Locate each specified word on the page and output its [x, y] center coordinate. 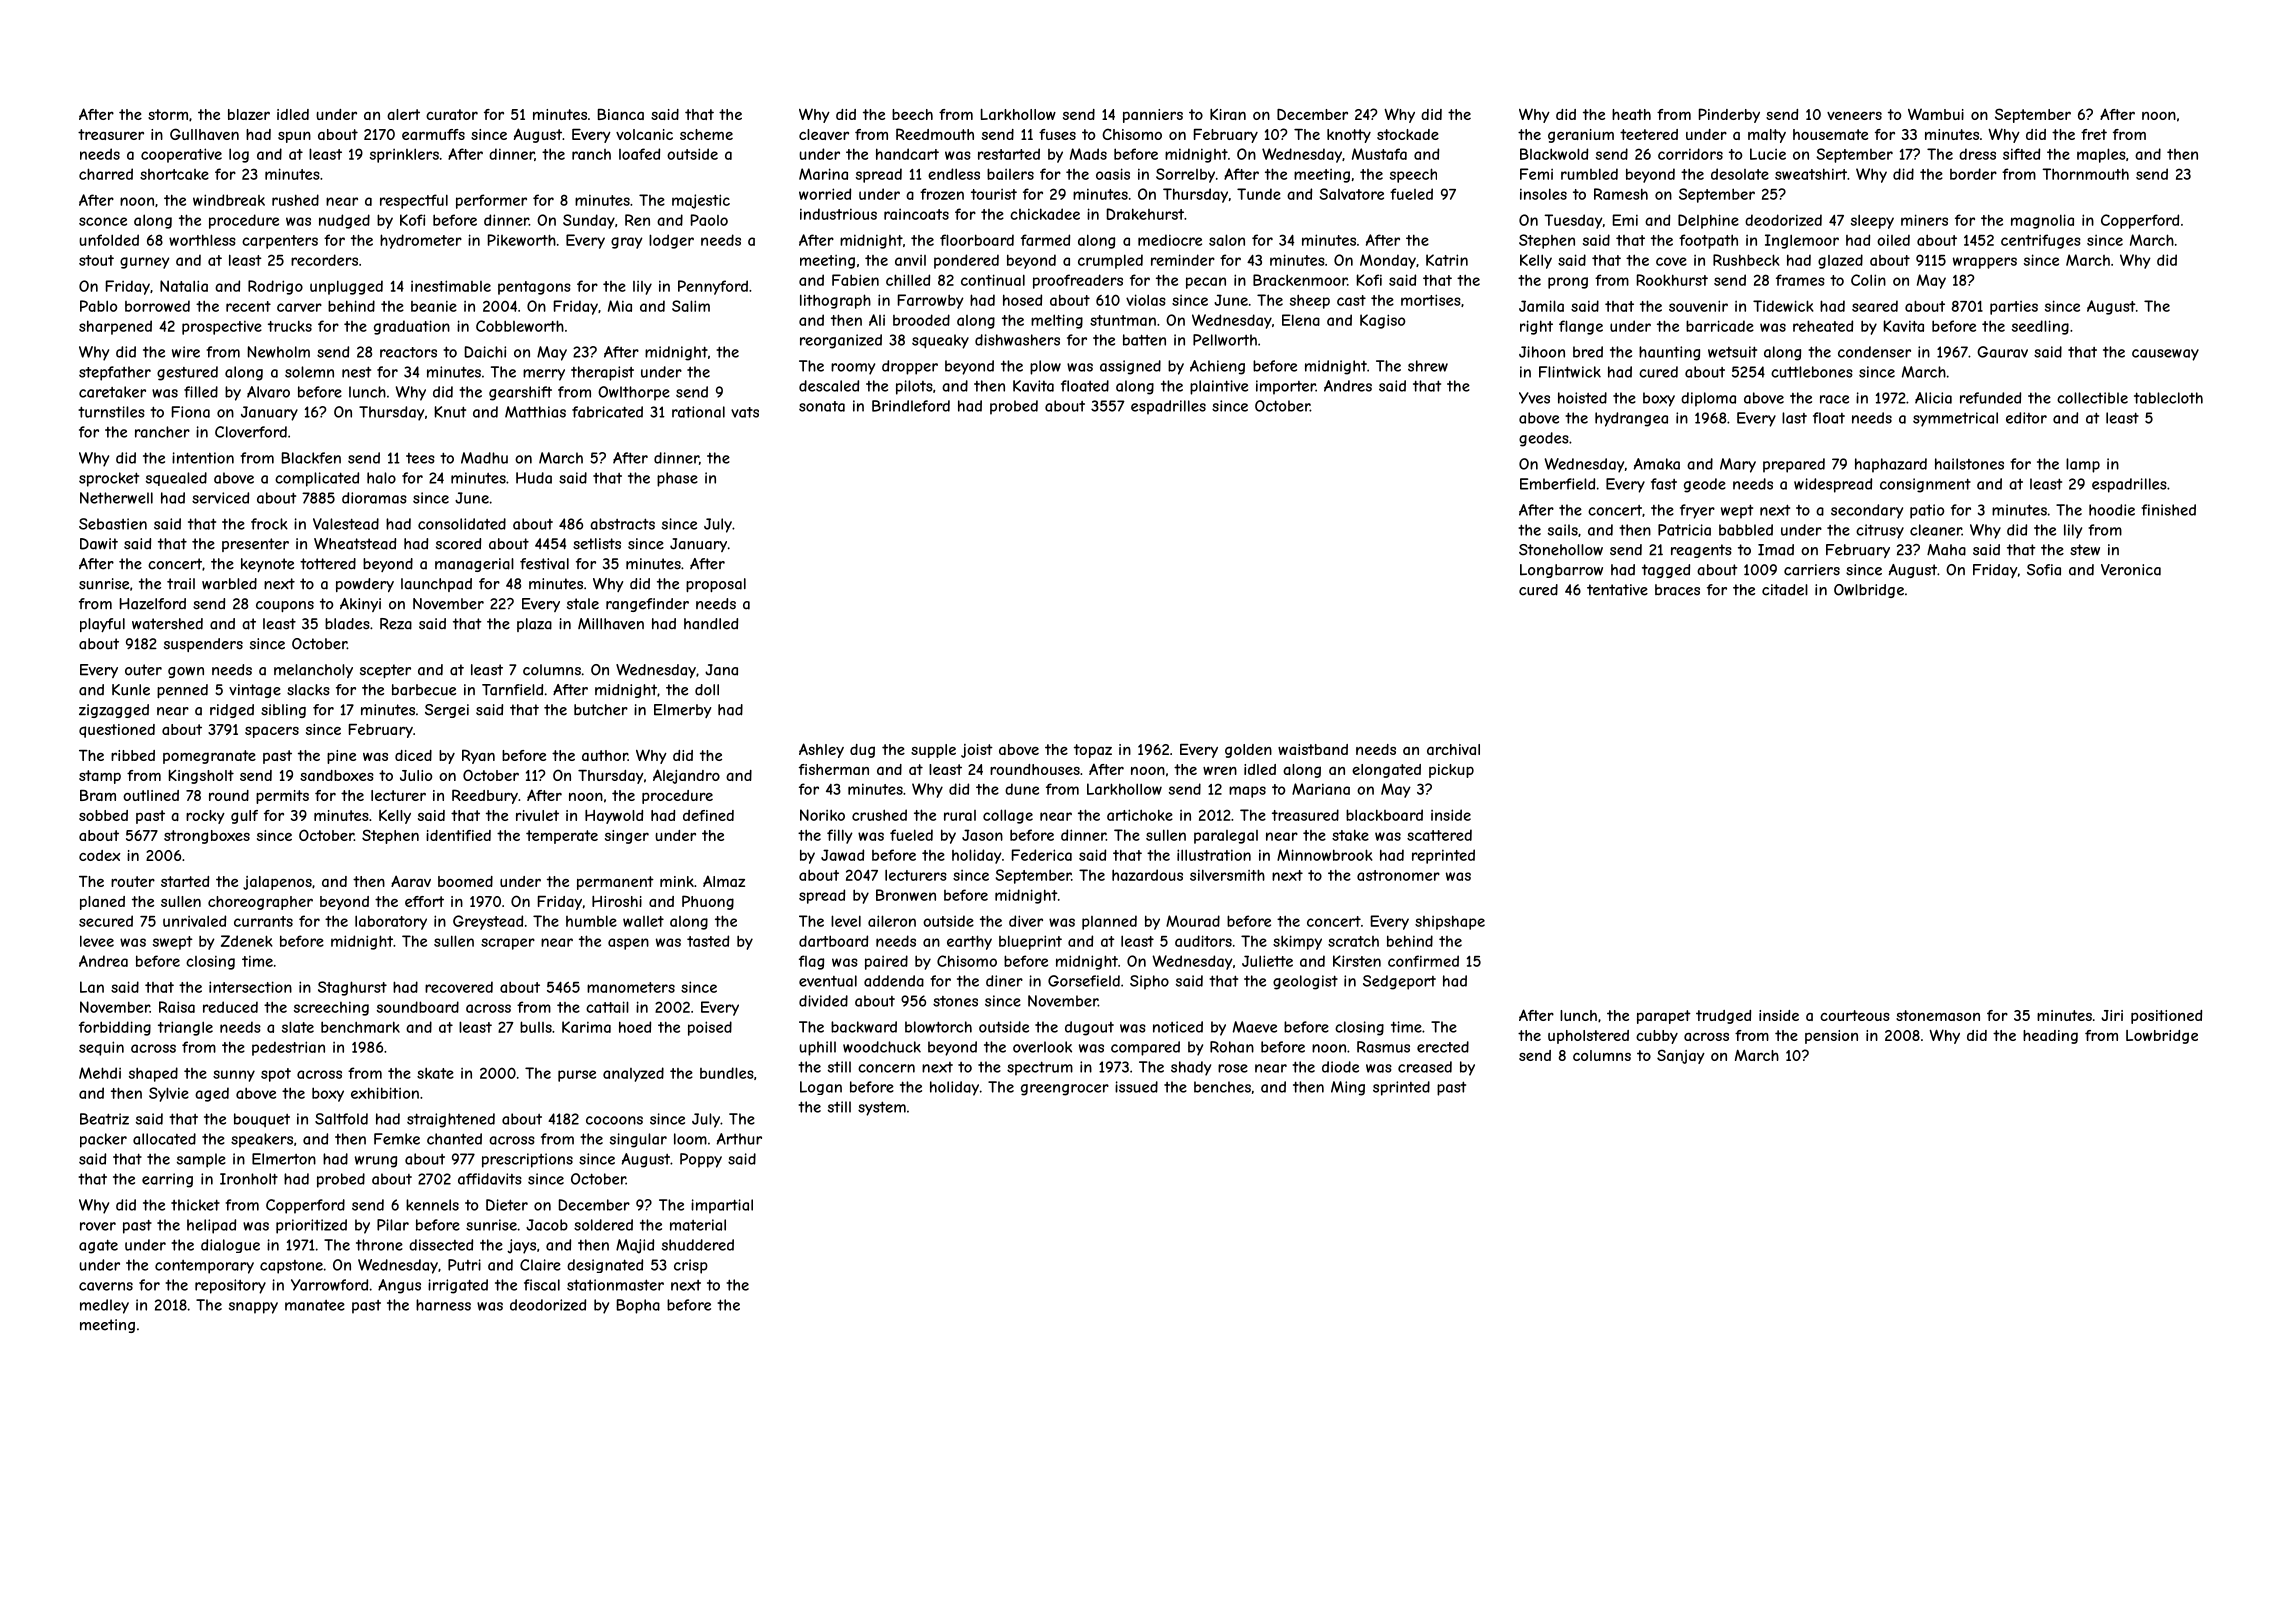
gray [627, 243]
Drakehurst [1145, 214]
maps [1247, 792]
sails [1563, 530]
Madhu [484, 458]
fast [1664, 484]
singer [627, 837]
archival [1453, 749]
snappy [253, 1308]
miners [1924, 220]
